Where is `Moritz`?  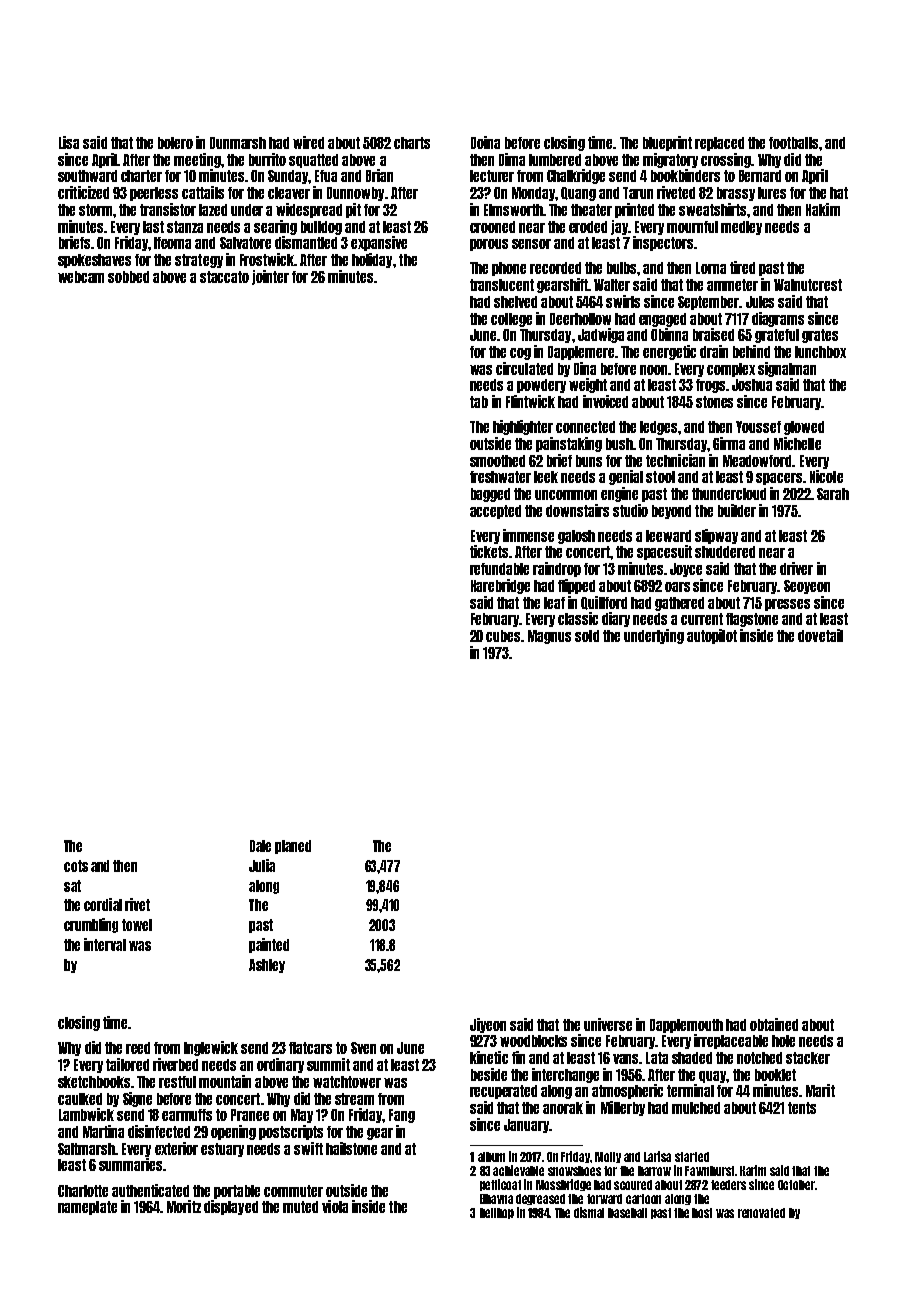 Moritz is located at coordinates (184, 1206).
